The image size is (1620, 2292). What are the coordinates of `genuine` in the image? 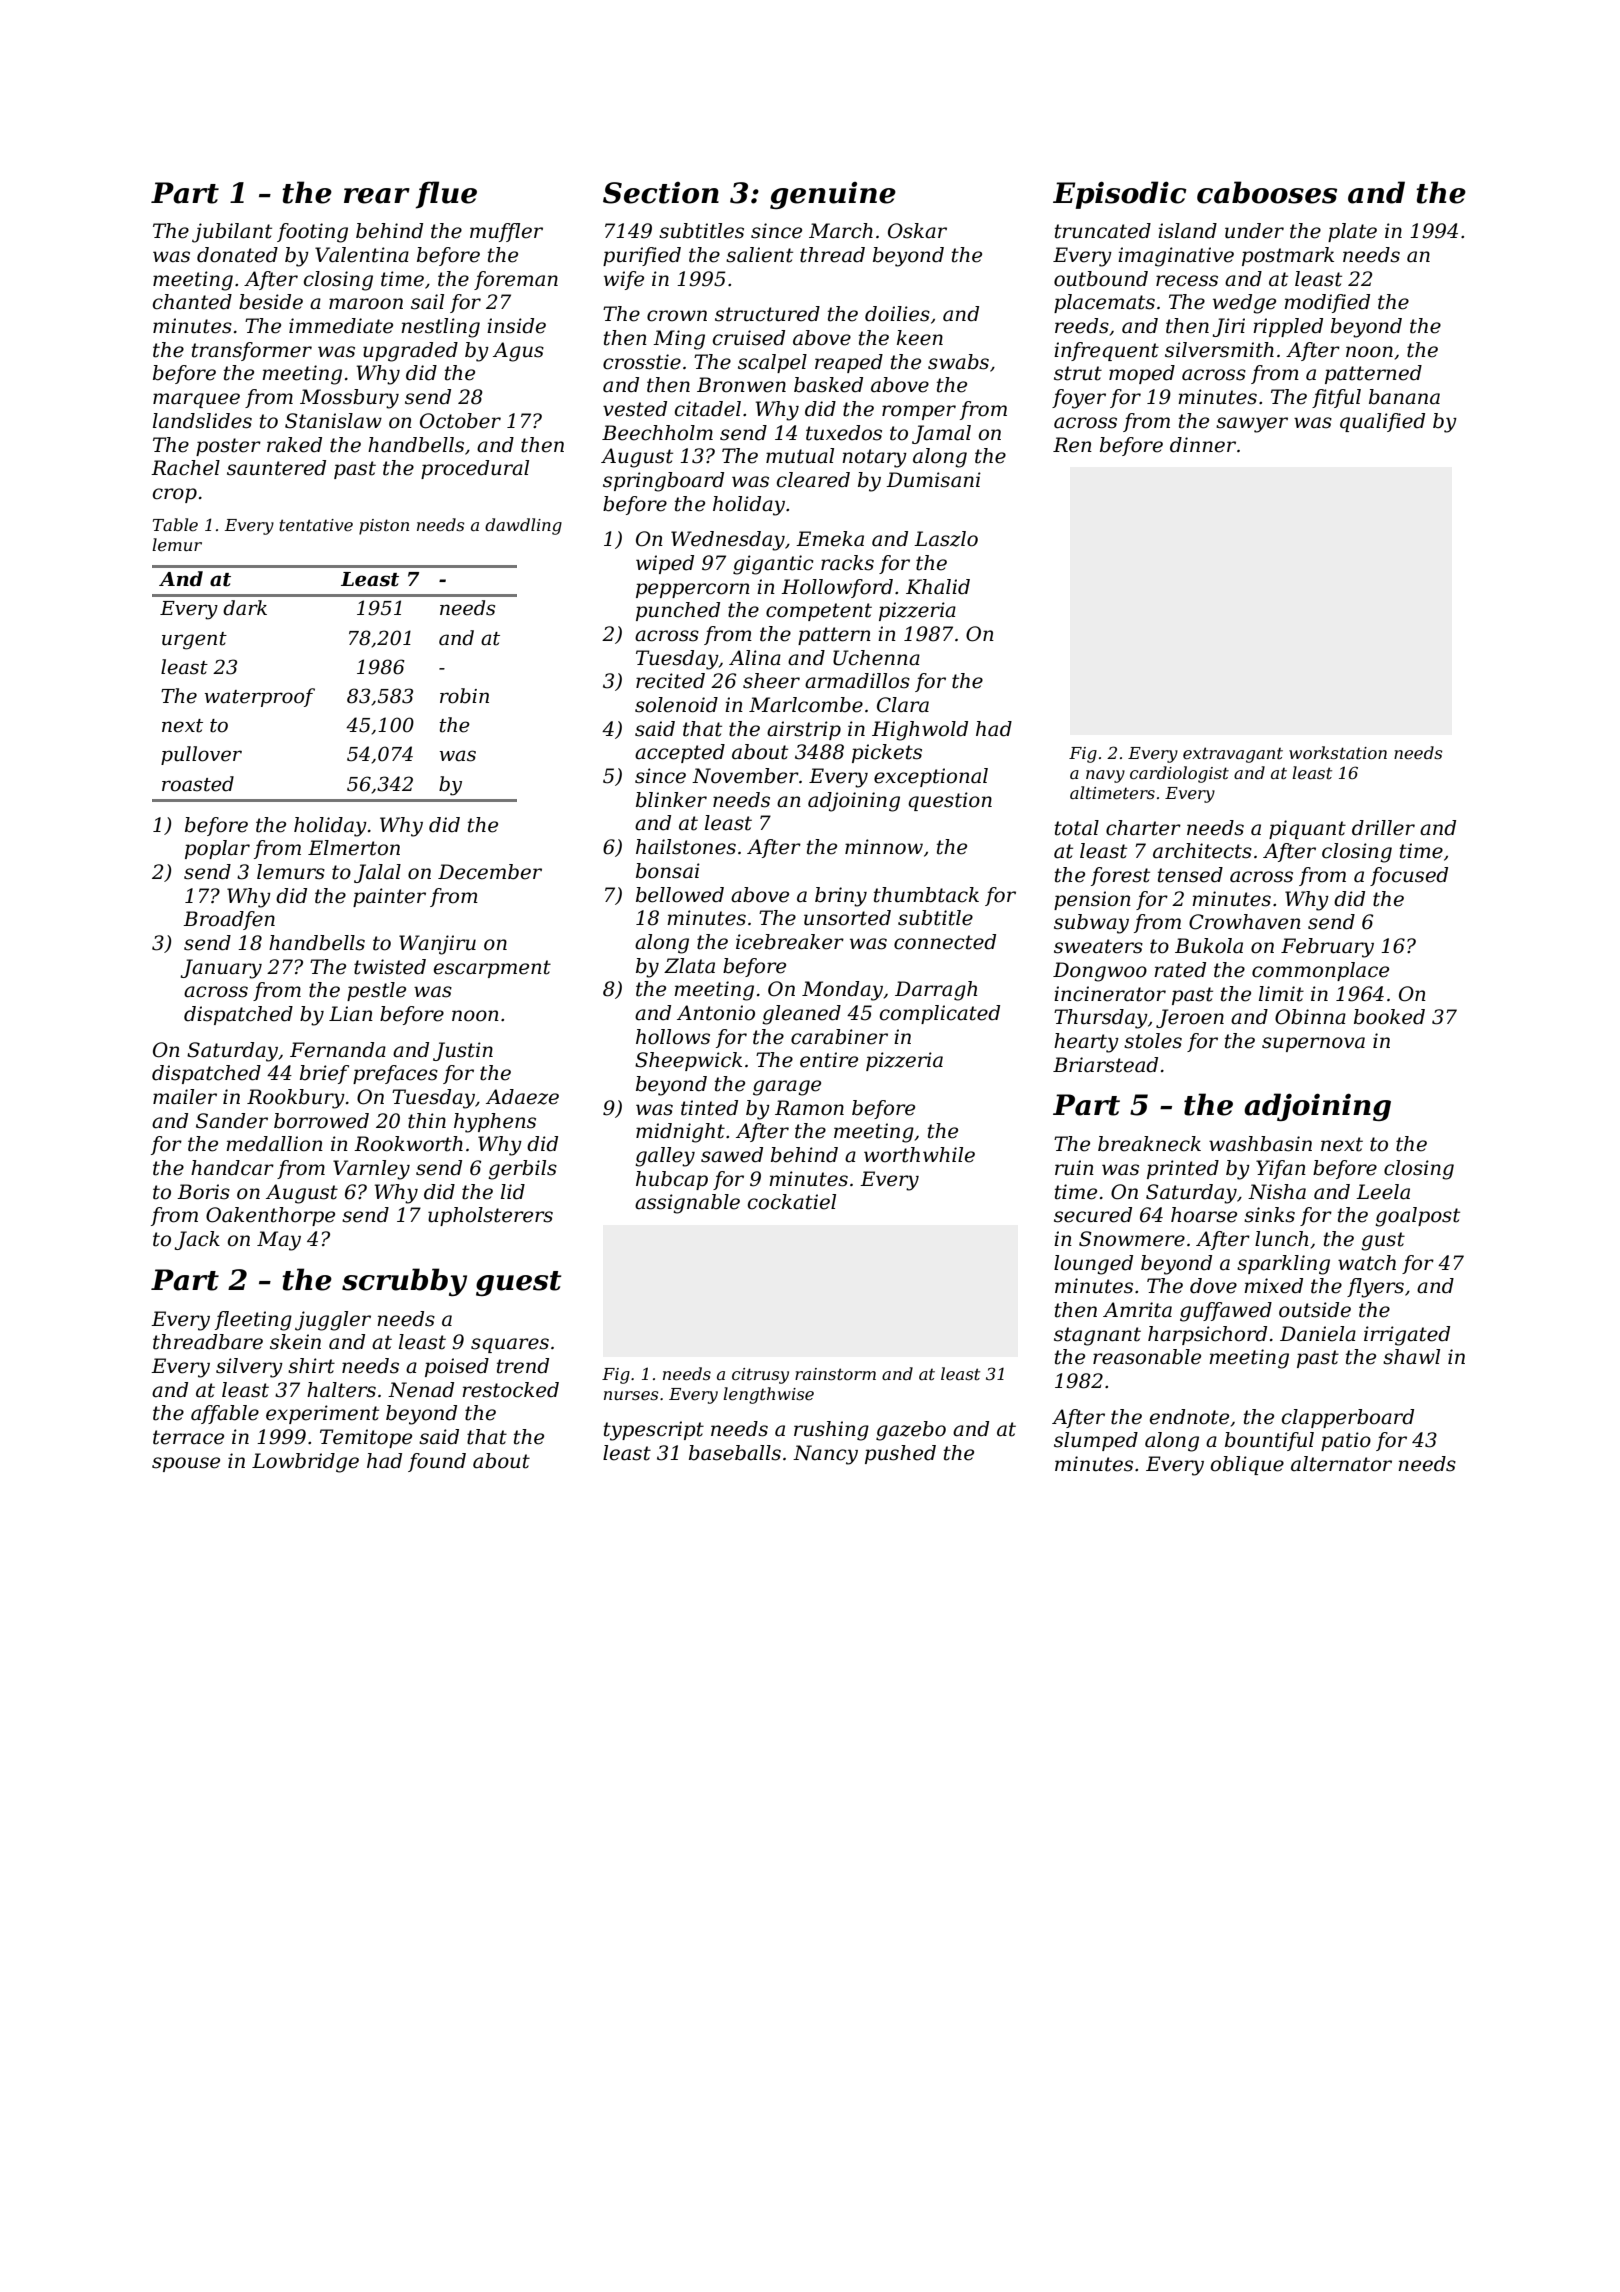 It's located at (833, 195).
